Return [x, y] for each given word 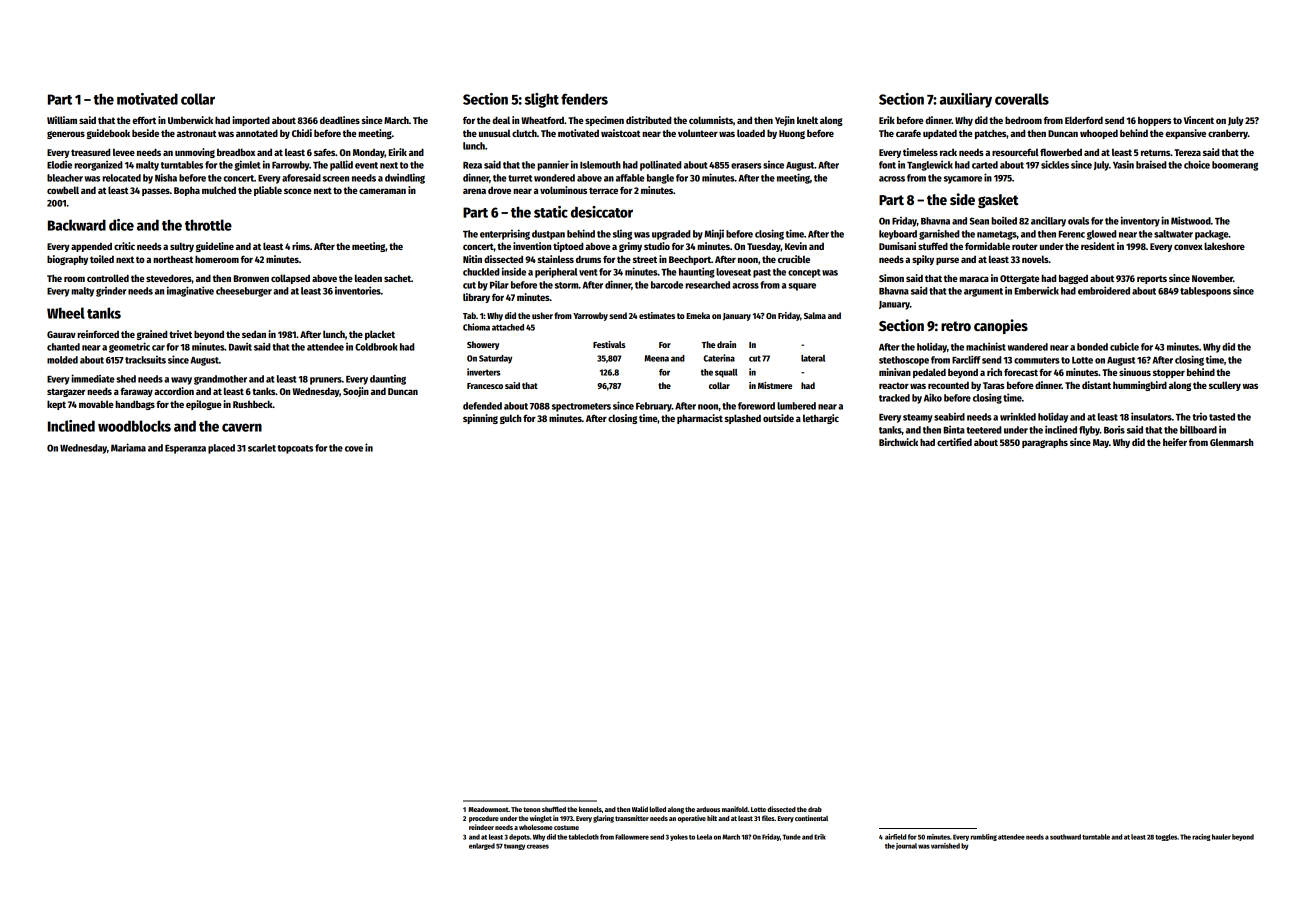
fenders [584, 99]
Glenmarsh [1231, 442]
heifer [1175, 442]
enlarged [482, 846]
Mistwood [1191, 220]
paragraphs [1045, 443]
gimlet [247, 165]
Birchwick [898, 442]
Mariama [128, 447]
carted [985, 165]
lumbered [796, 406]
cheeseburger [244, 292]
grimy [630, 247]
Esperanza [185, 449]
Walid [640, 809]
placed [221, 449]
